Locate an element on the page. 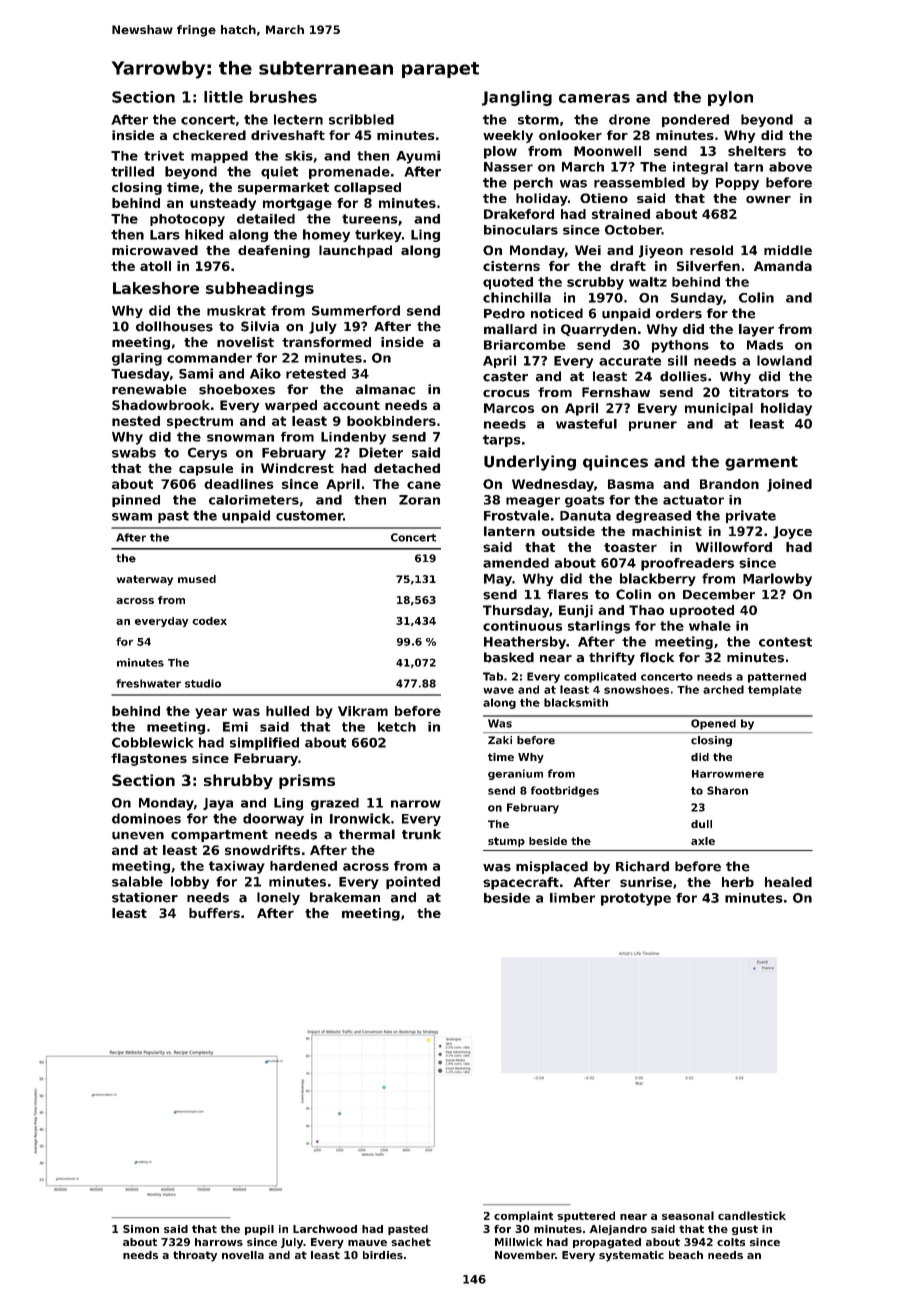 This image has width=924, height=1308. drone is located at coordinates (629, 119).
